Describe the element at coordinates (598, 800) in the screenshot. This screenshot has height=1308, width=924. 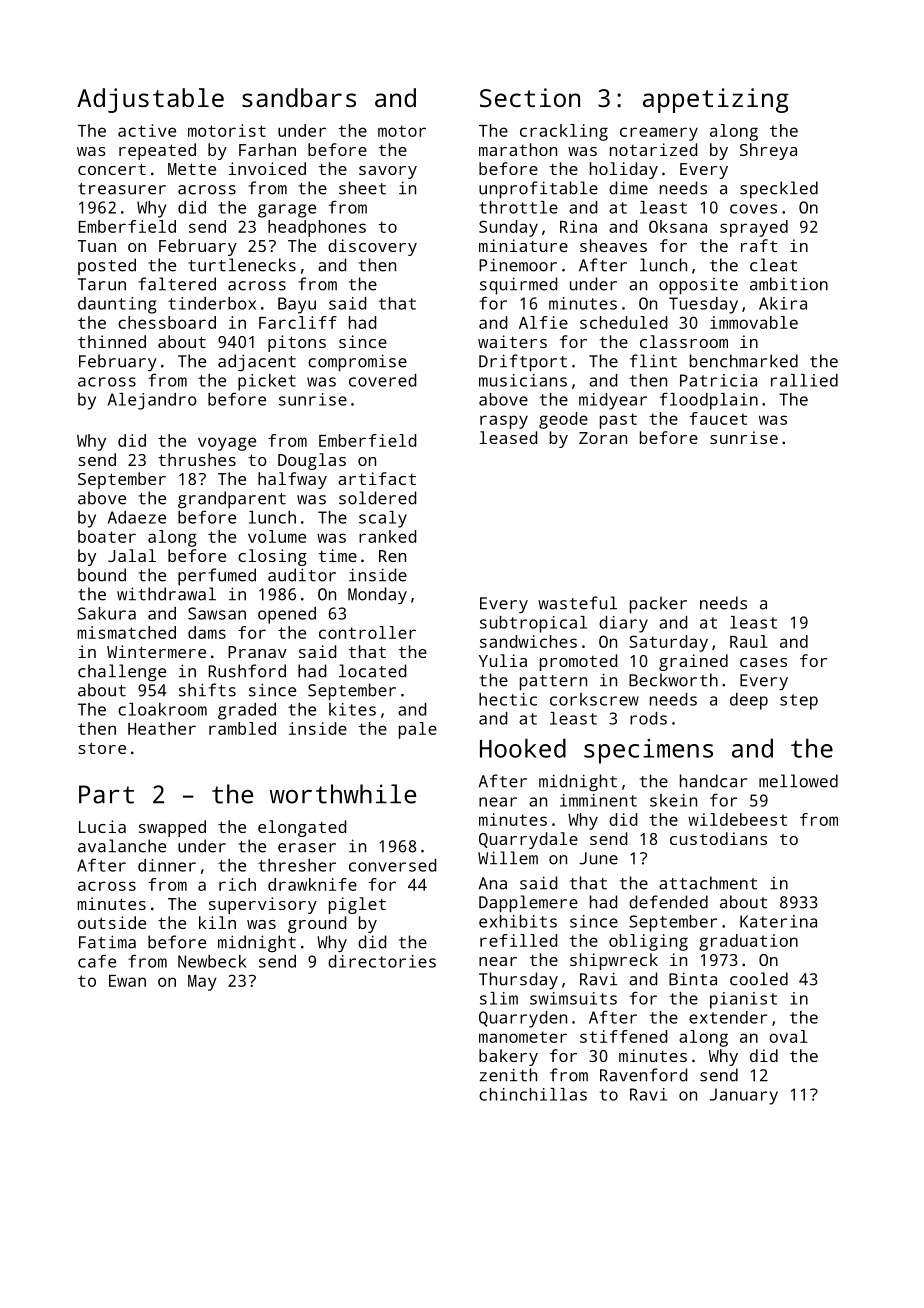
I see `imminent` at that location.
